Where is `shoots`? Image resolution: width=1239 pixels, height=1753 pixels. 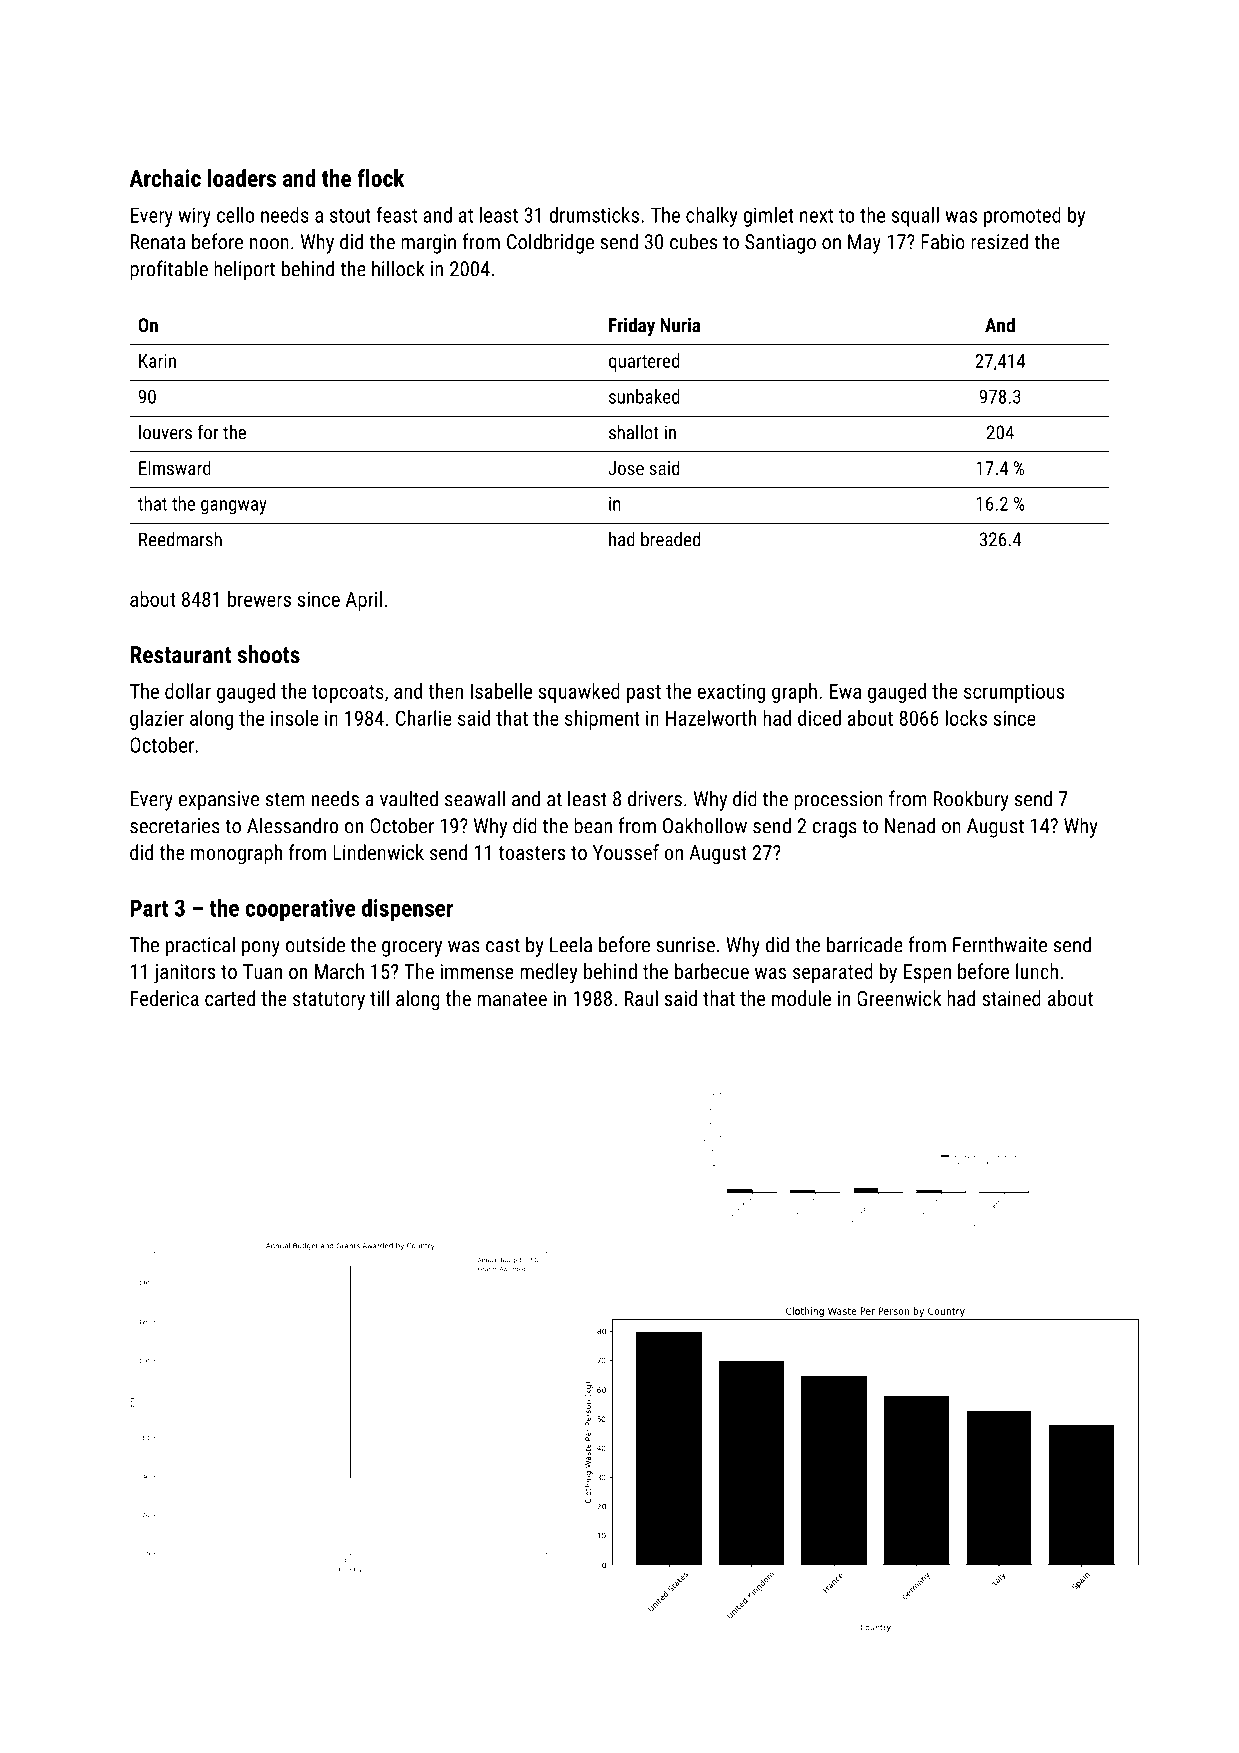 shoots is located at coordinates (269, 654).
